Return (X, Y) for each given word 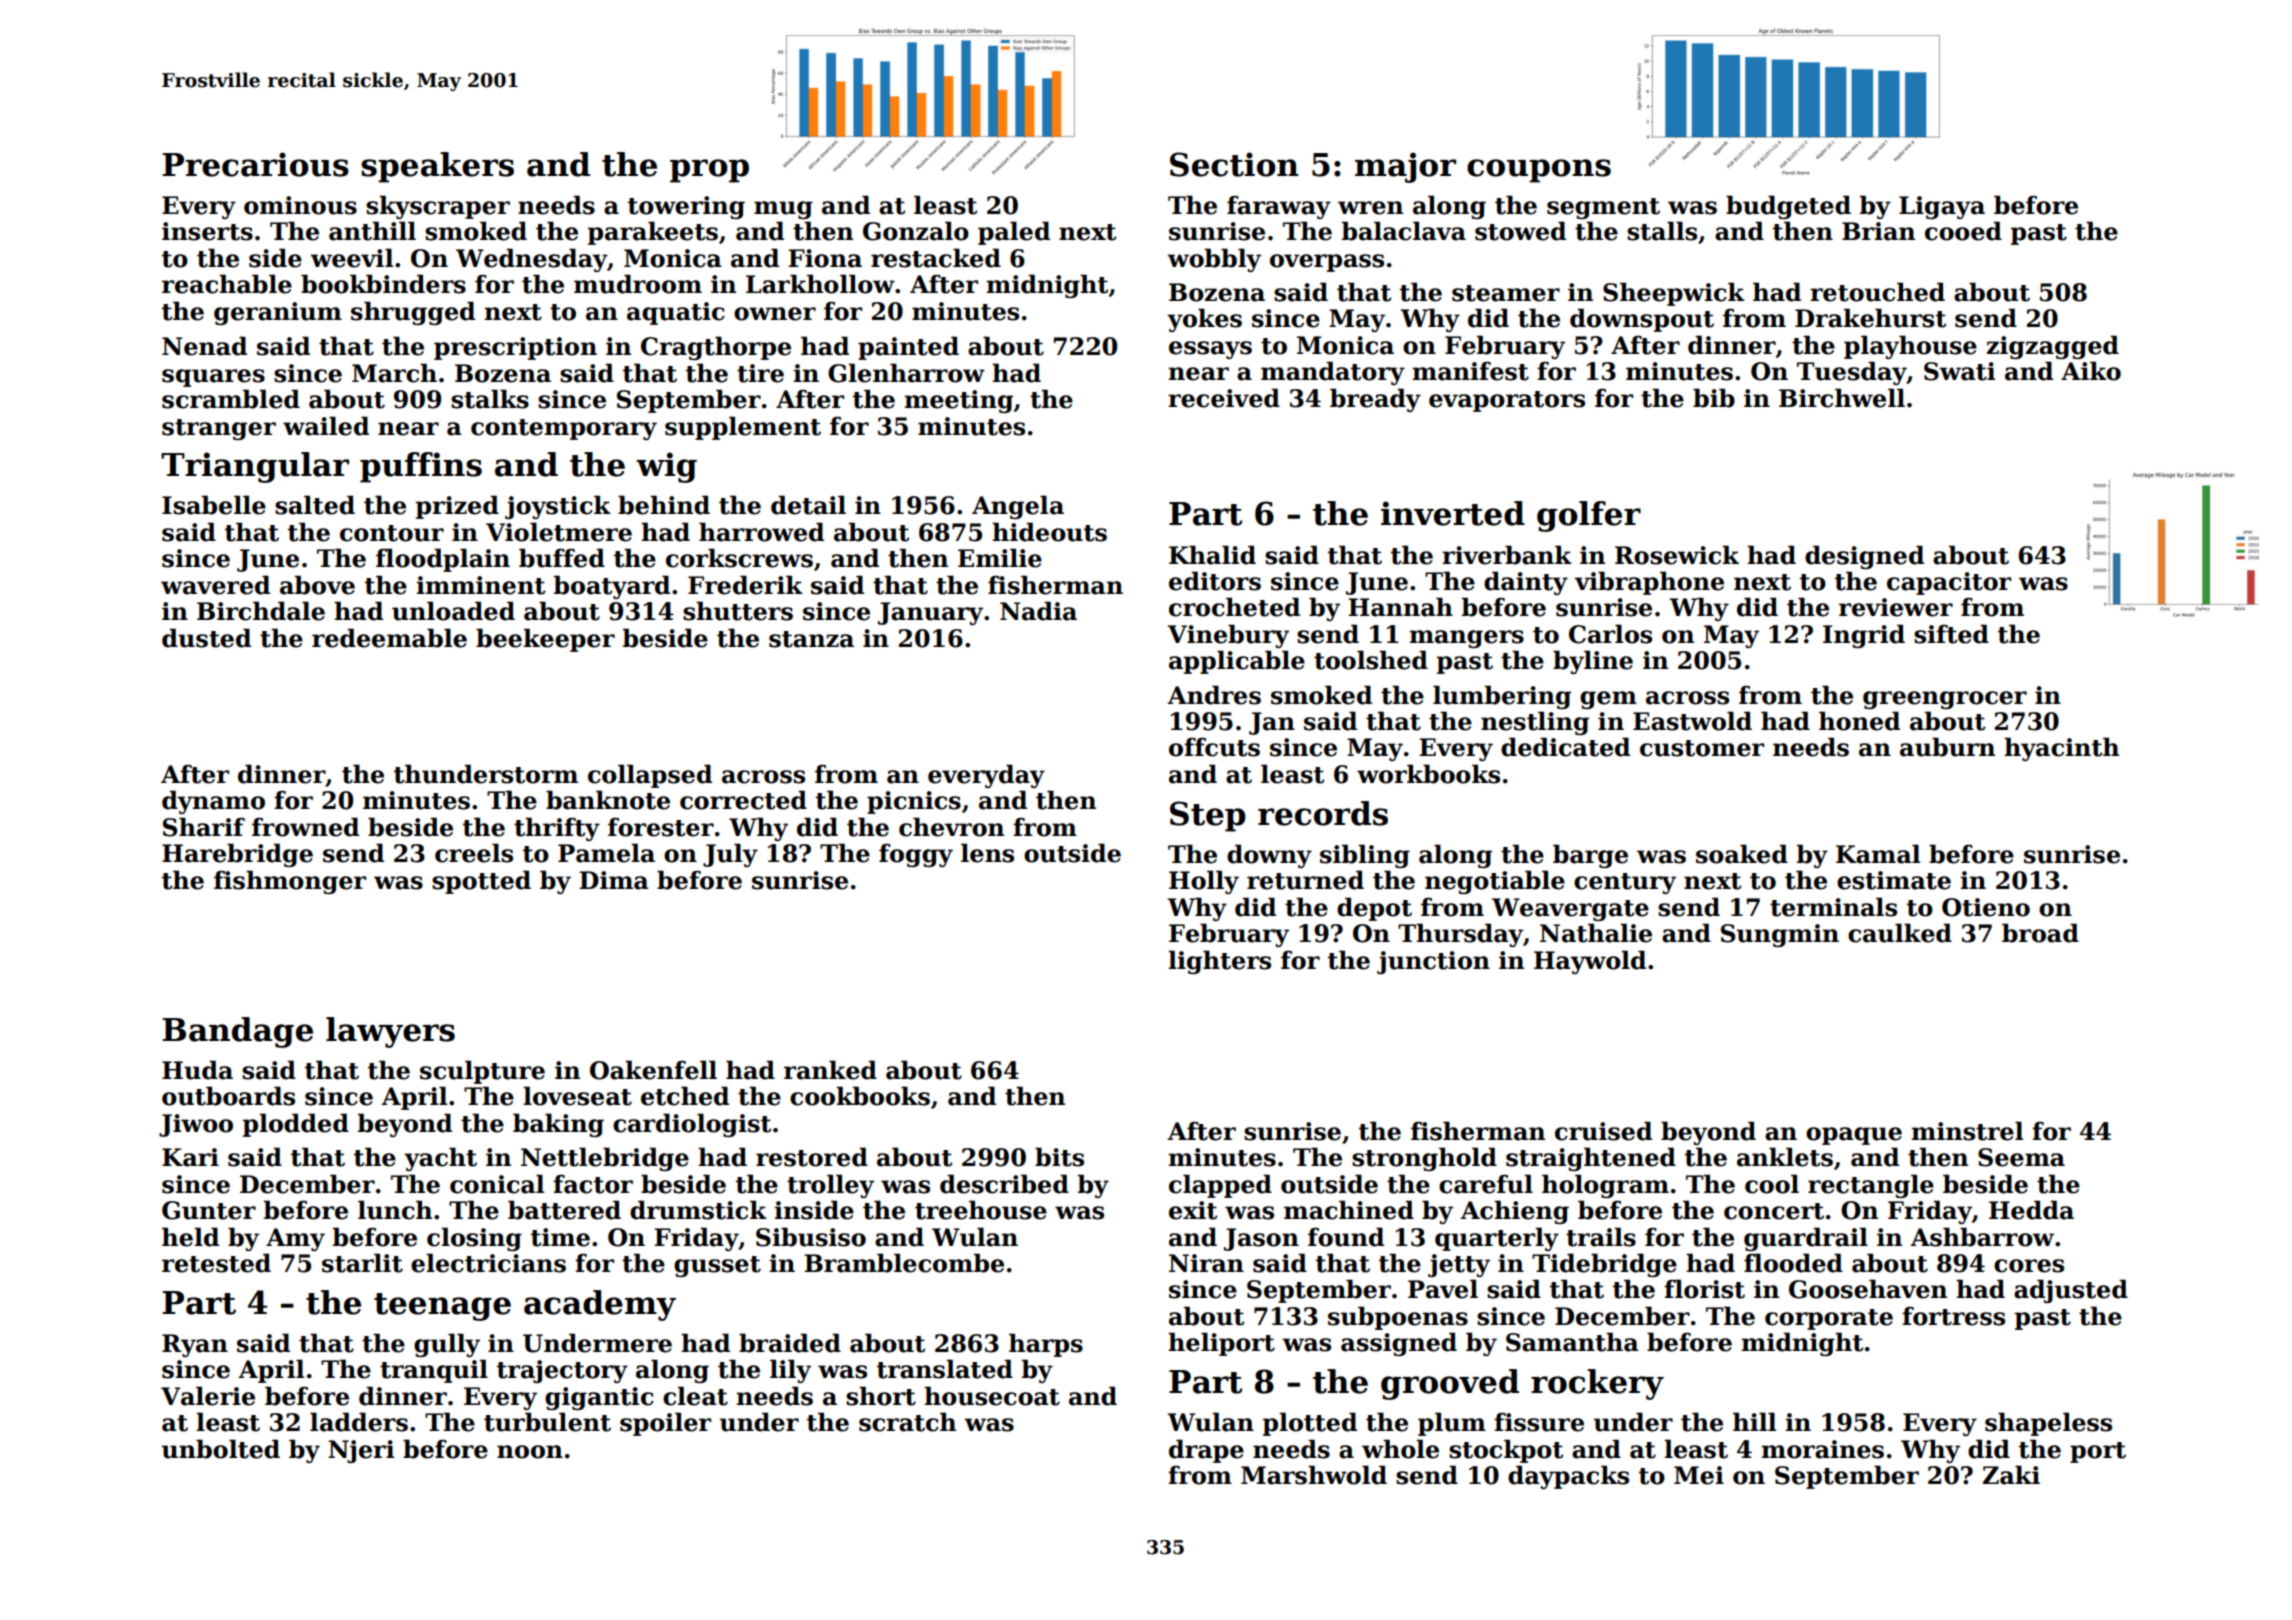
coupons (1539, 171)
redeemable (389, 638)
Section (1234, 164)
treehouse (981, 1210)
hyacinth (2061, 749)
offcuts (1214, 747)
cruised (1603, 1131)
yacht (440, 1159)
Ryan (195, 1345)
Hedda (2031, 1210)
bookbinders (383, 284)
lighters (1219, 962)
